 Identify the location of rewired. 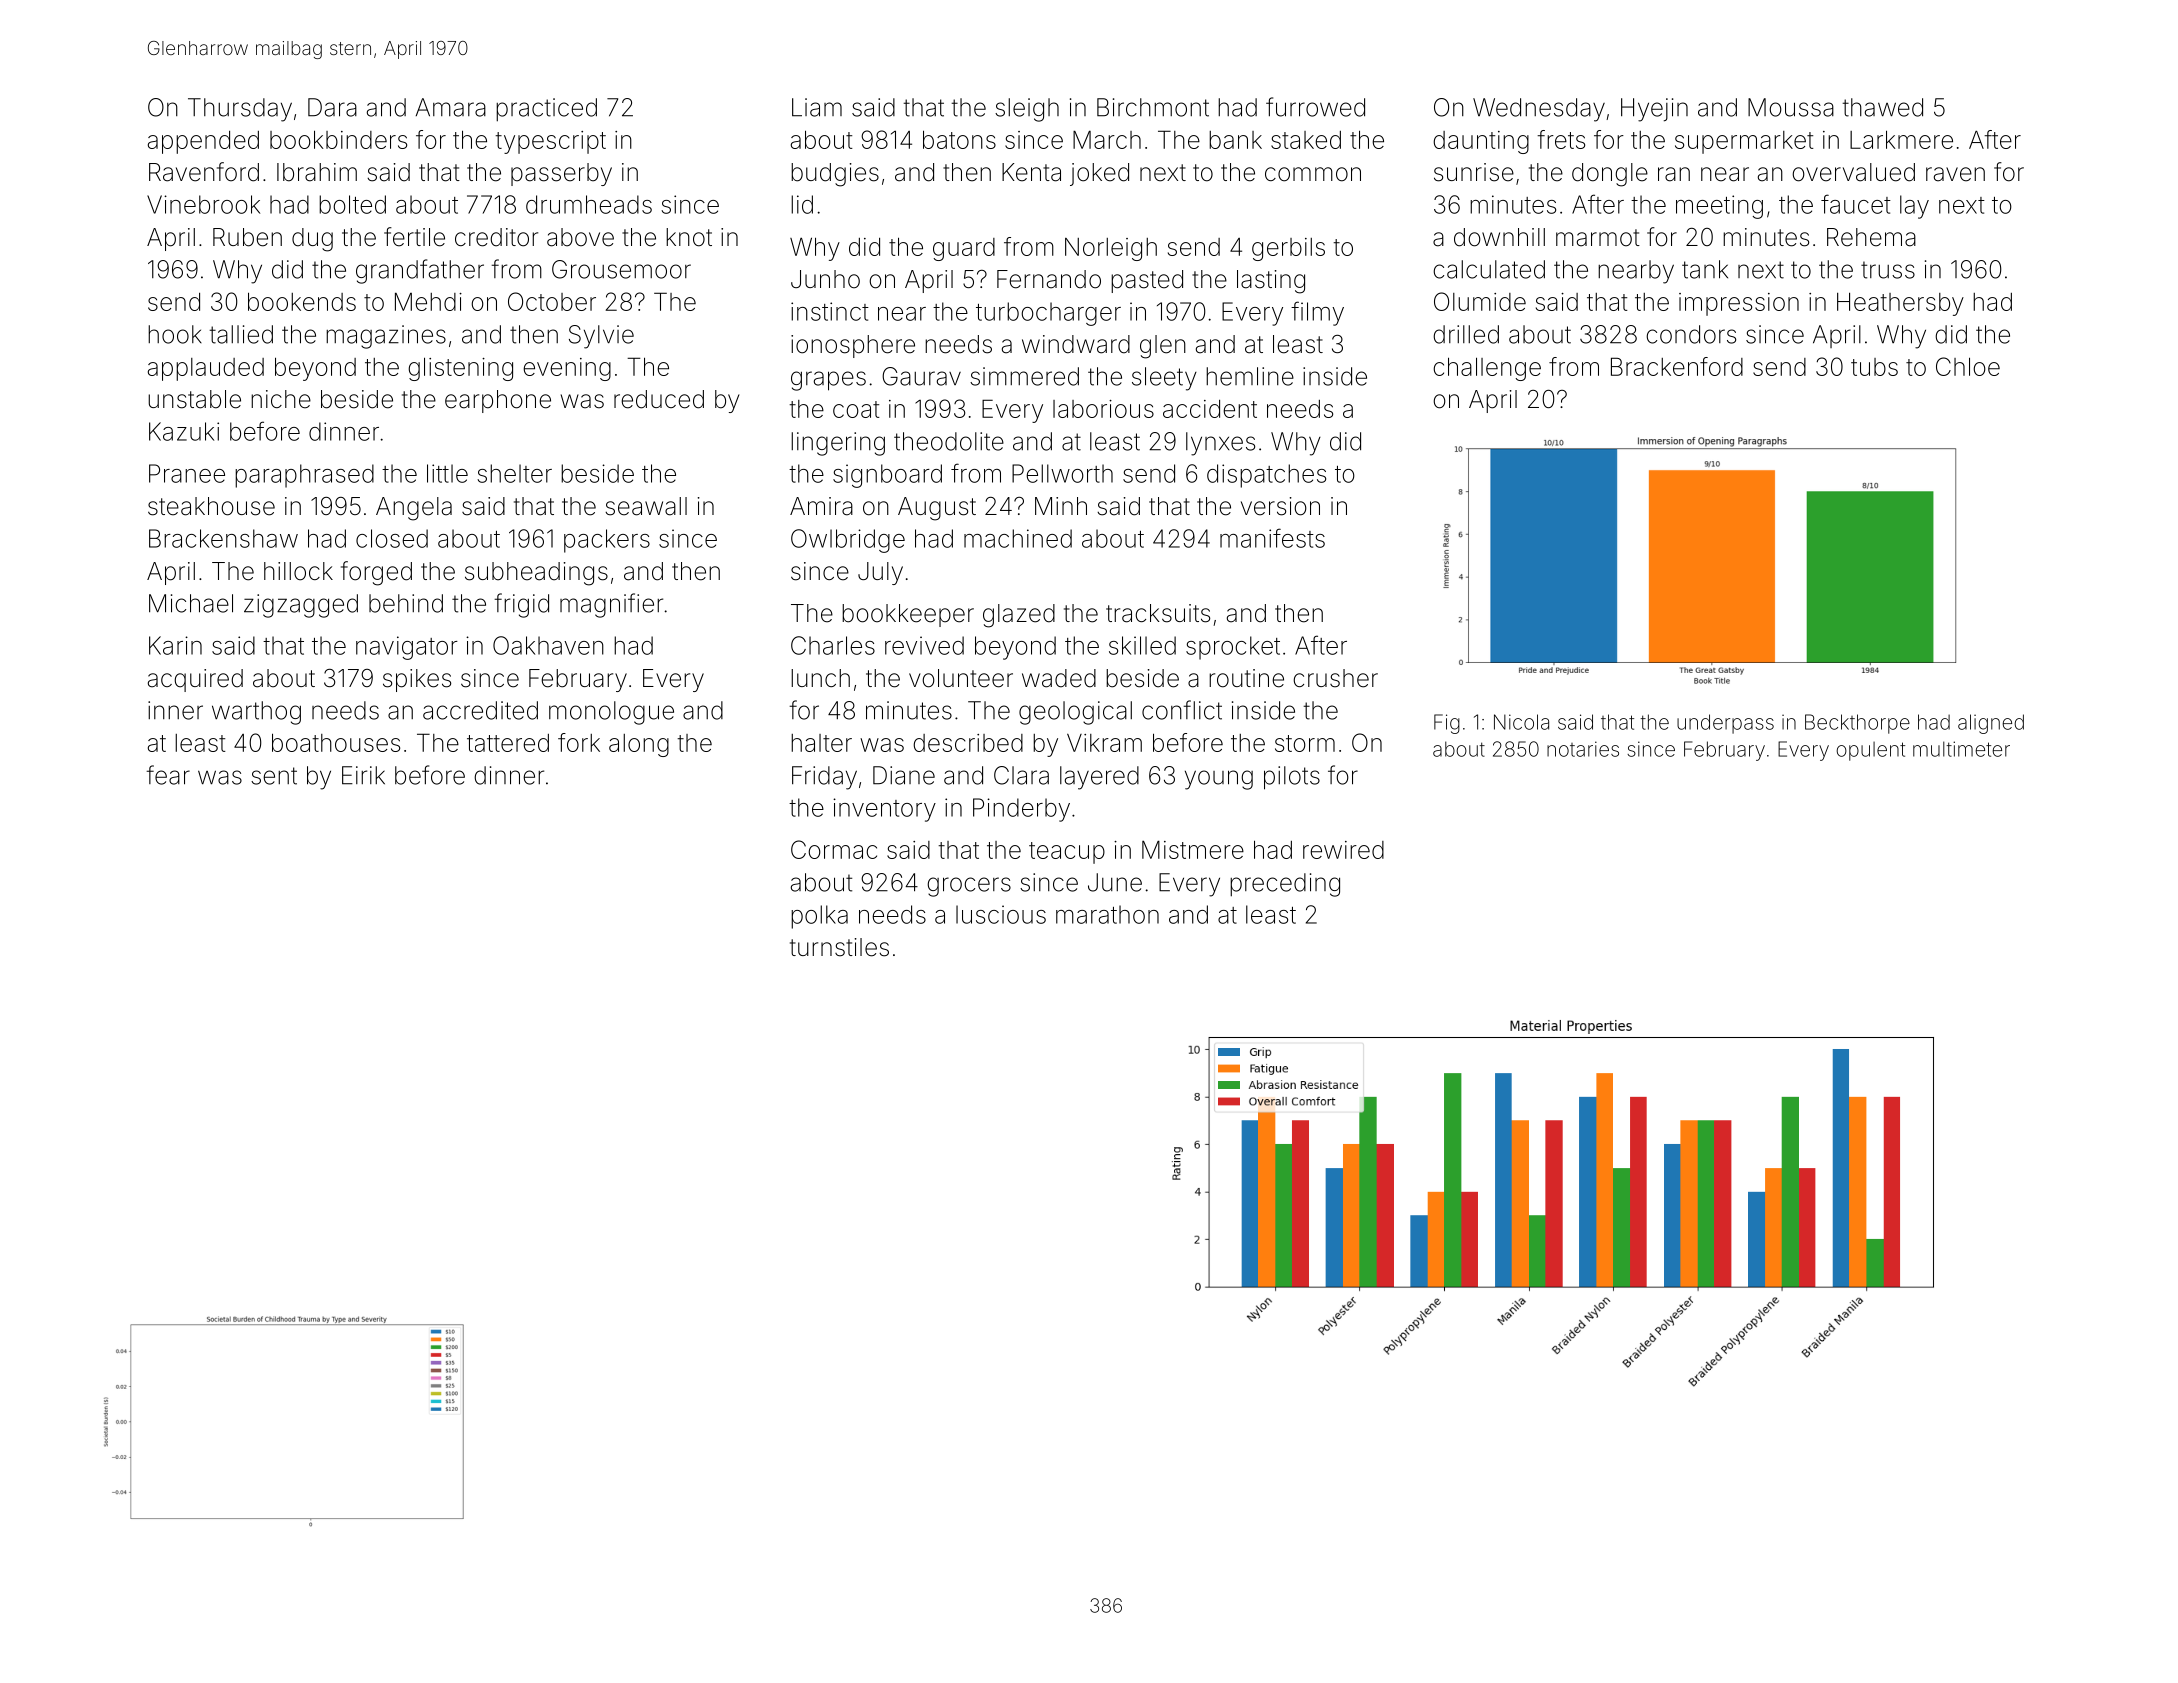
(1343, 850).
